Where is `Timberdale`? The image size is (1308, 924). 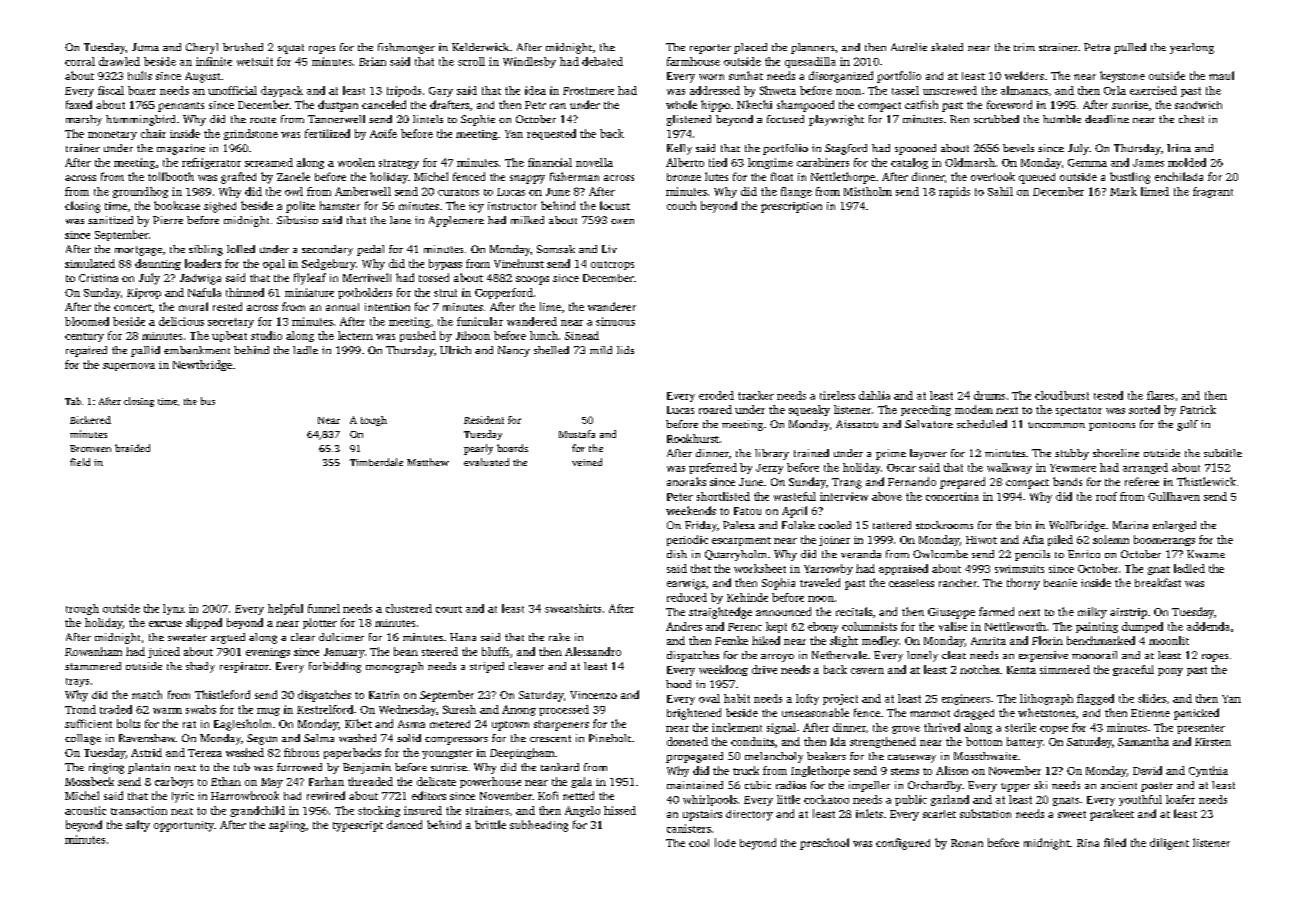 Timberdale is located at coordinates (376, 462).
